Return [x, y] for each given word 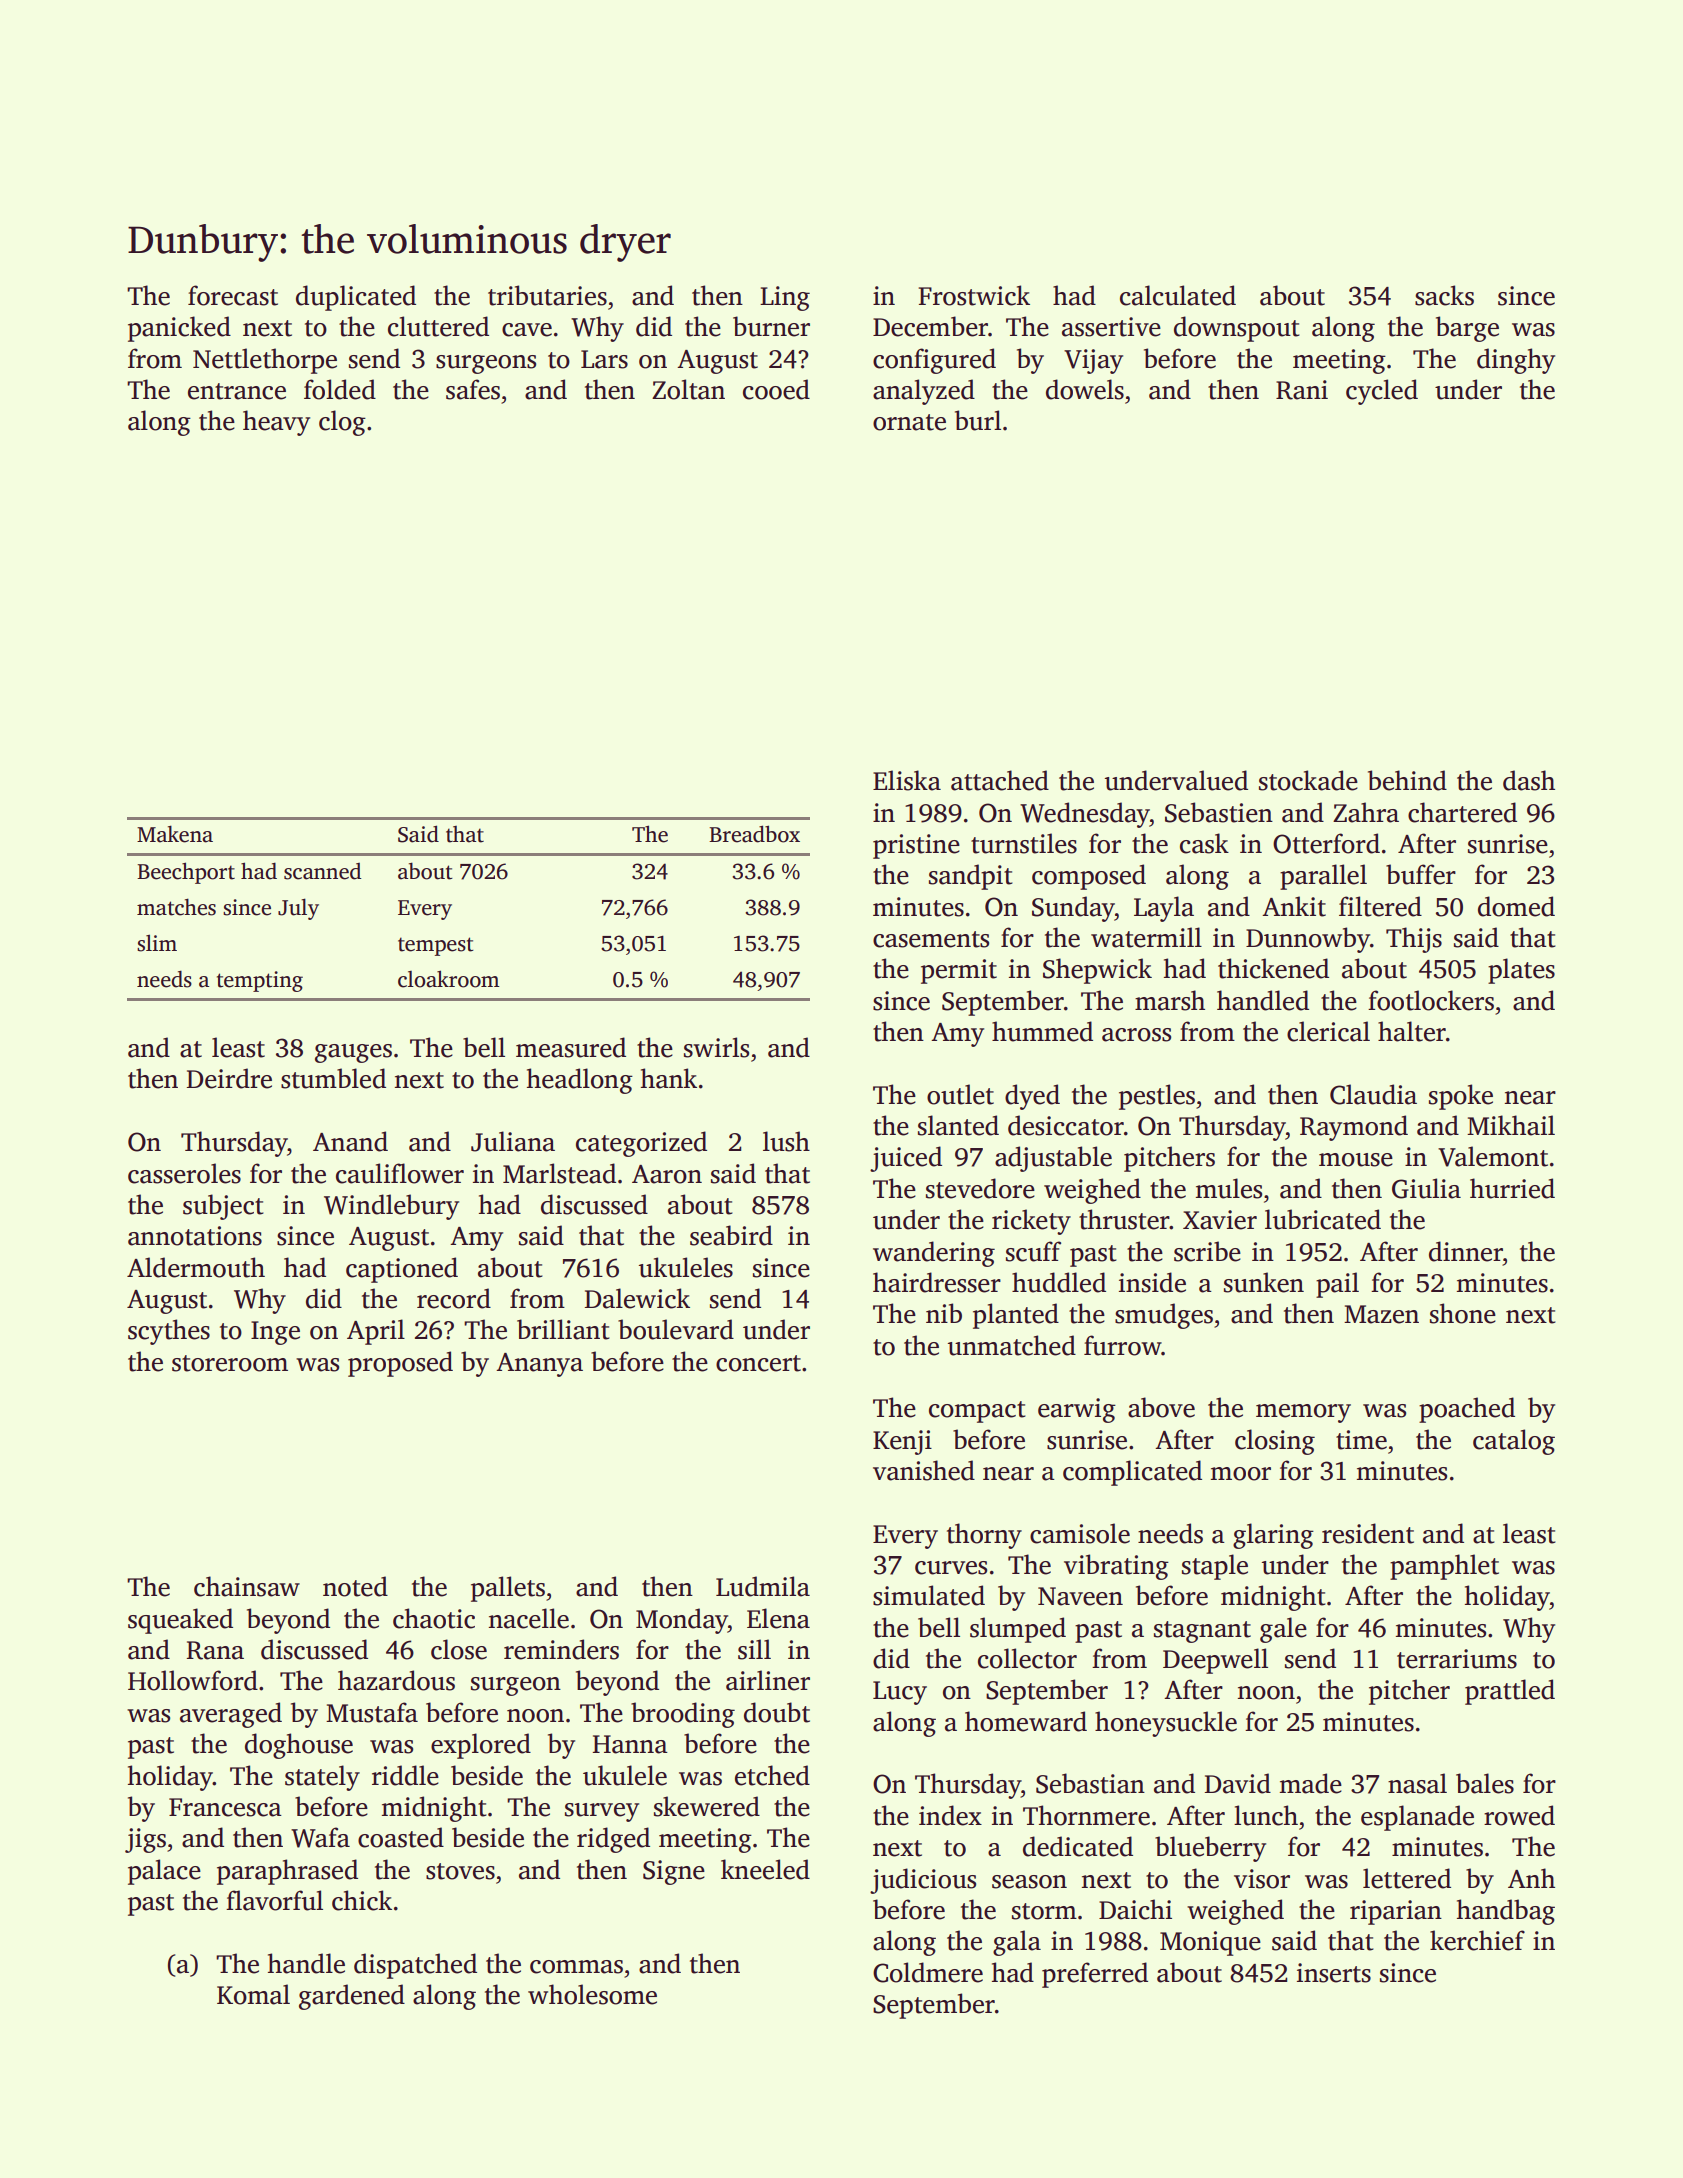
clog [342, 423]
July [298, 909]
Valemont [1493, 1156]
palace [164, 1872]
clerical [1328, 1031]
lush [786, 1141]
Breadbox [754, 834]
